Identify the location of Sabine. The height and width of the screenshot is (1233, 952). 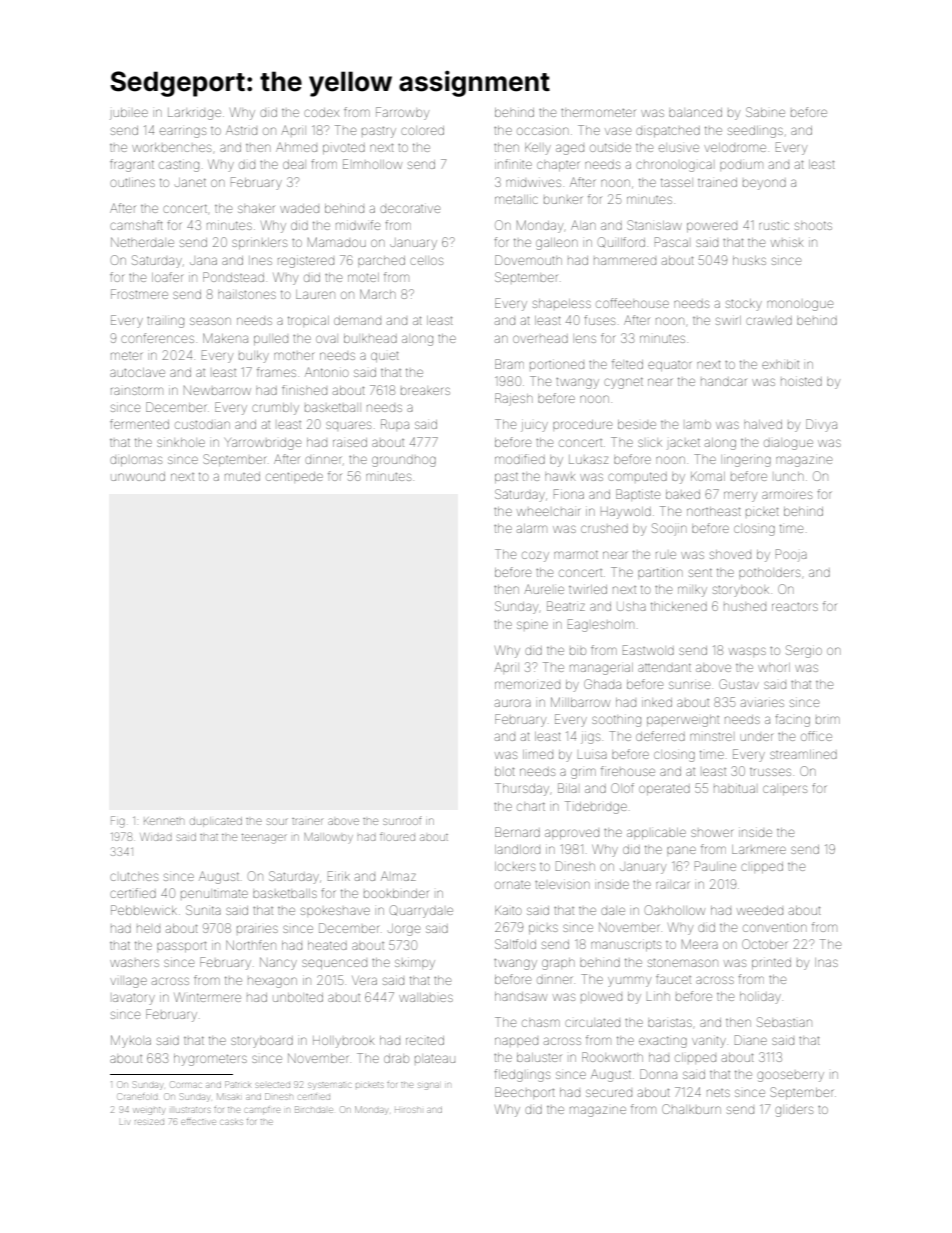
(765, 112).
